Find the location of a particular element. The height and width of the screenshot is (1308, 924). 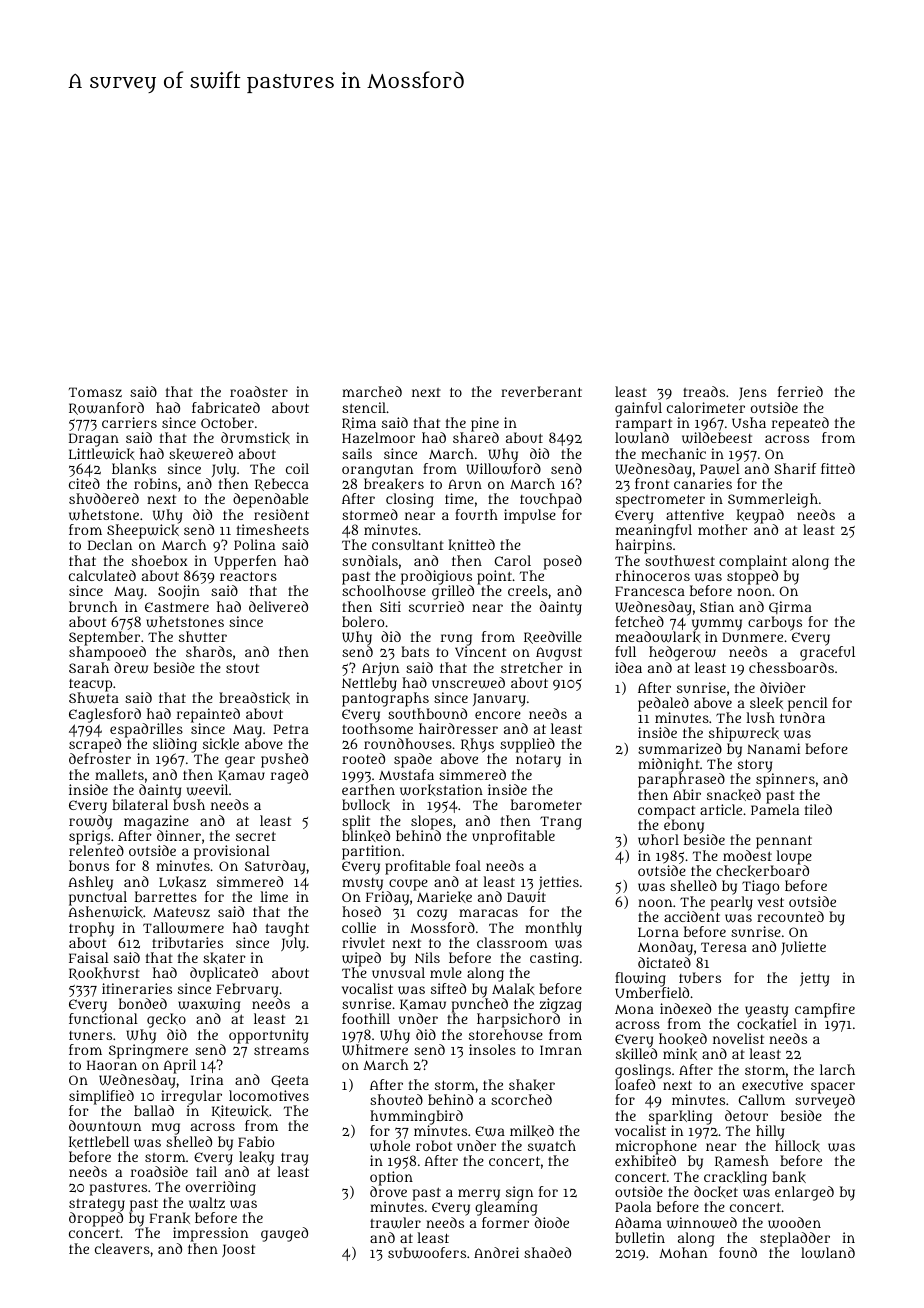

opportunity is located at coordinates (268, 1036).
